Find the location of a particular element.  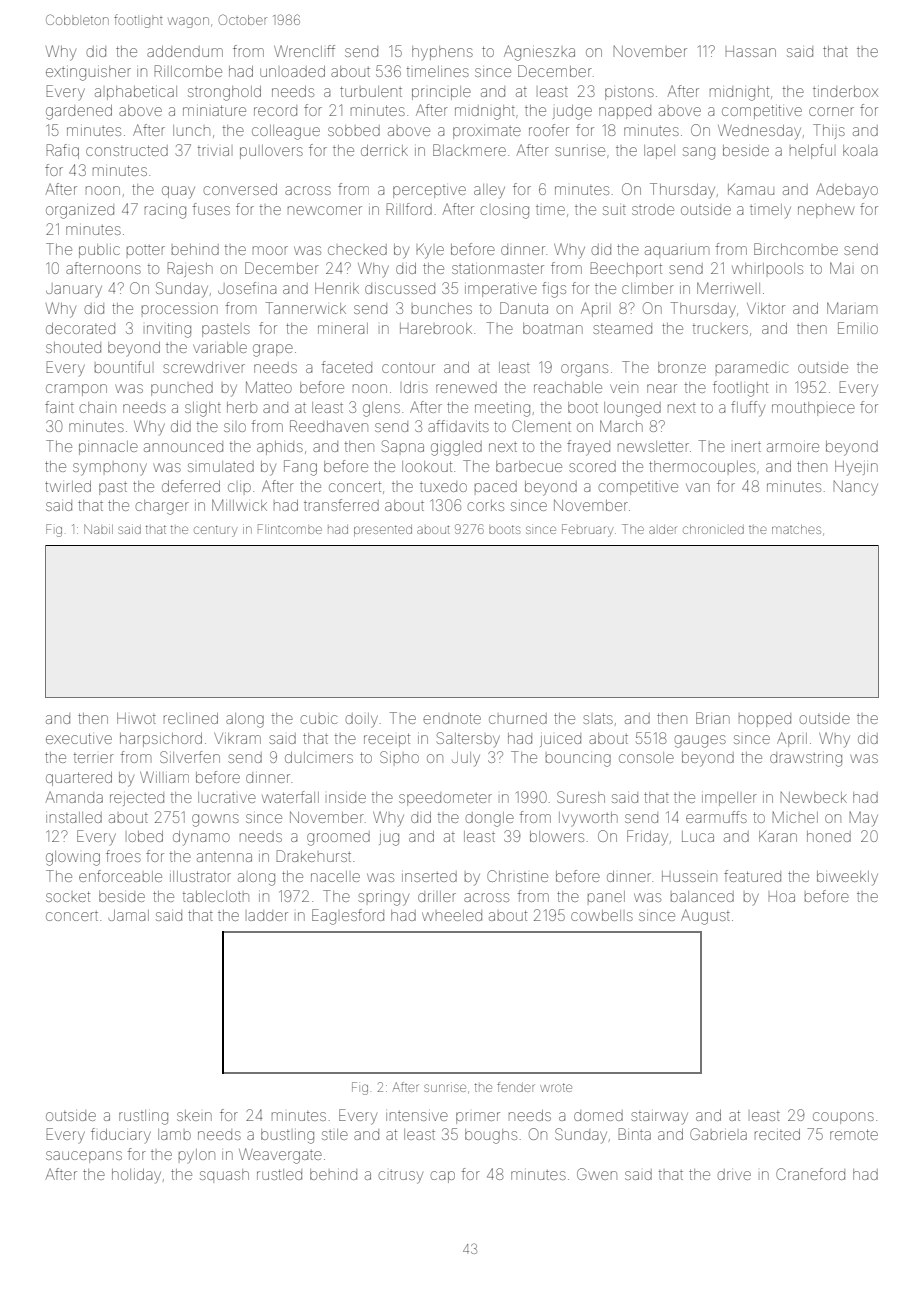

dongle is located at coordinates (489, 819).
